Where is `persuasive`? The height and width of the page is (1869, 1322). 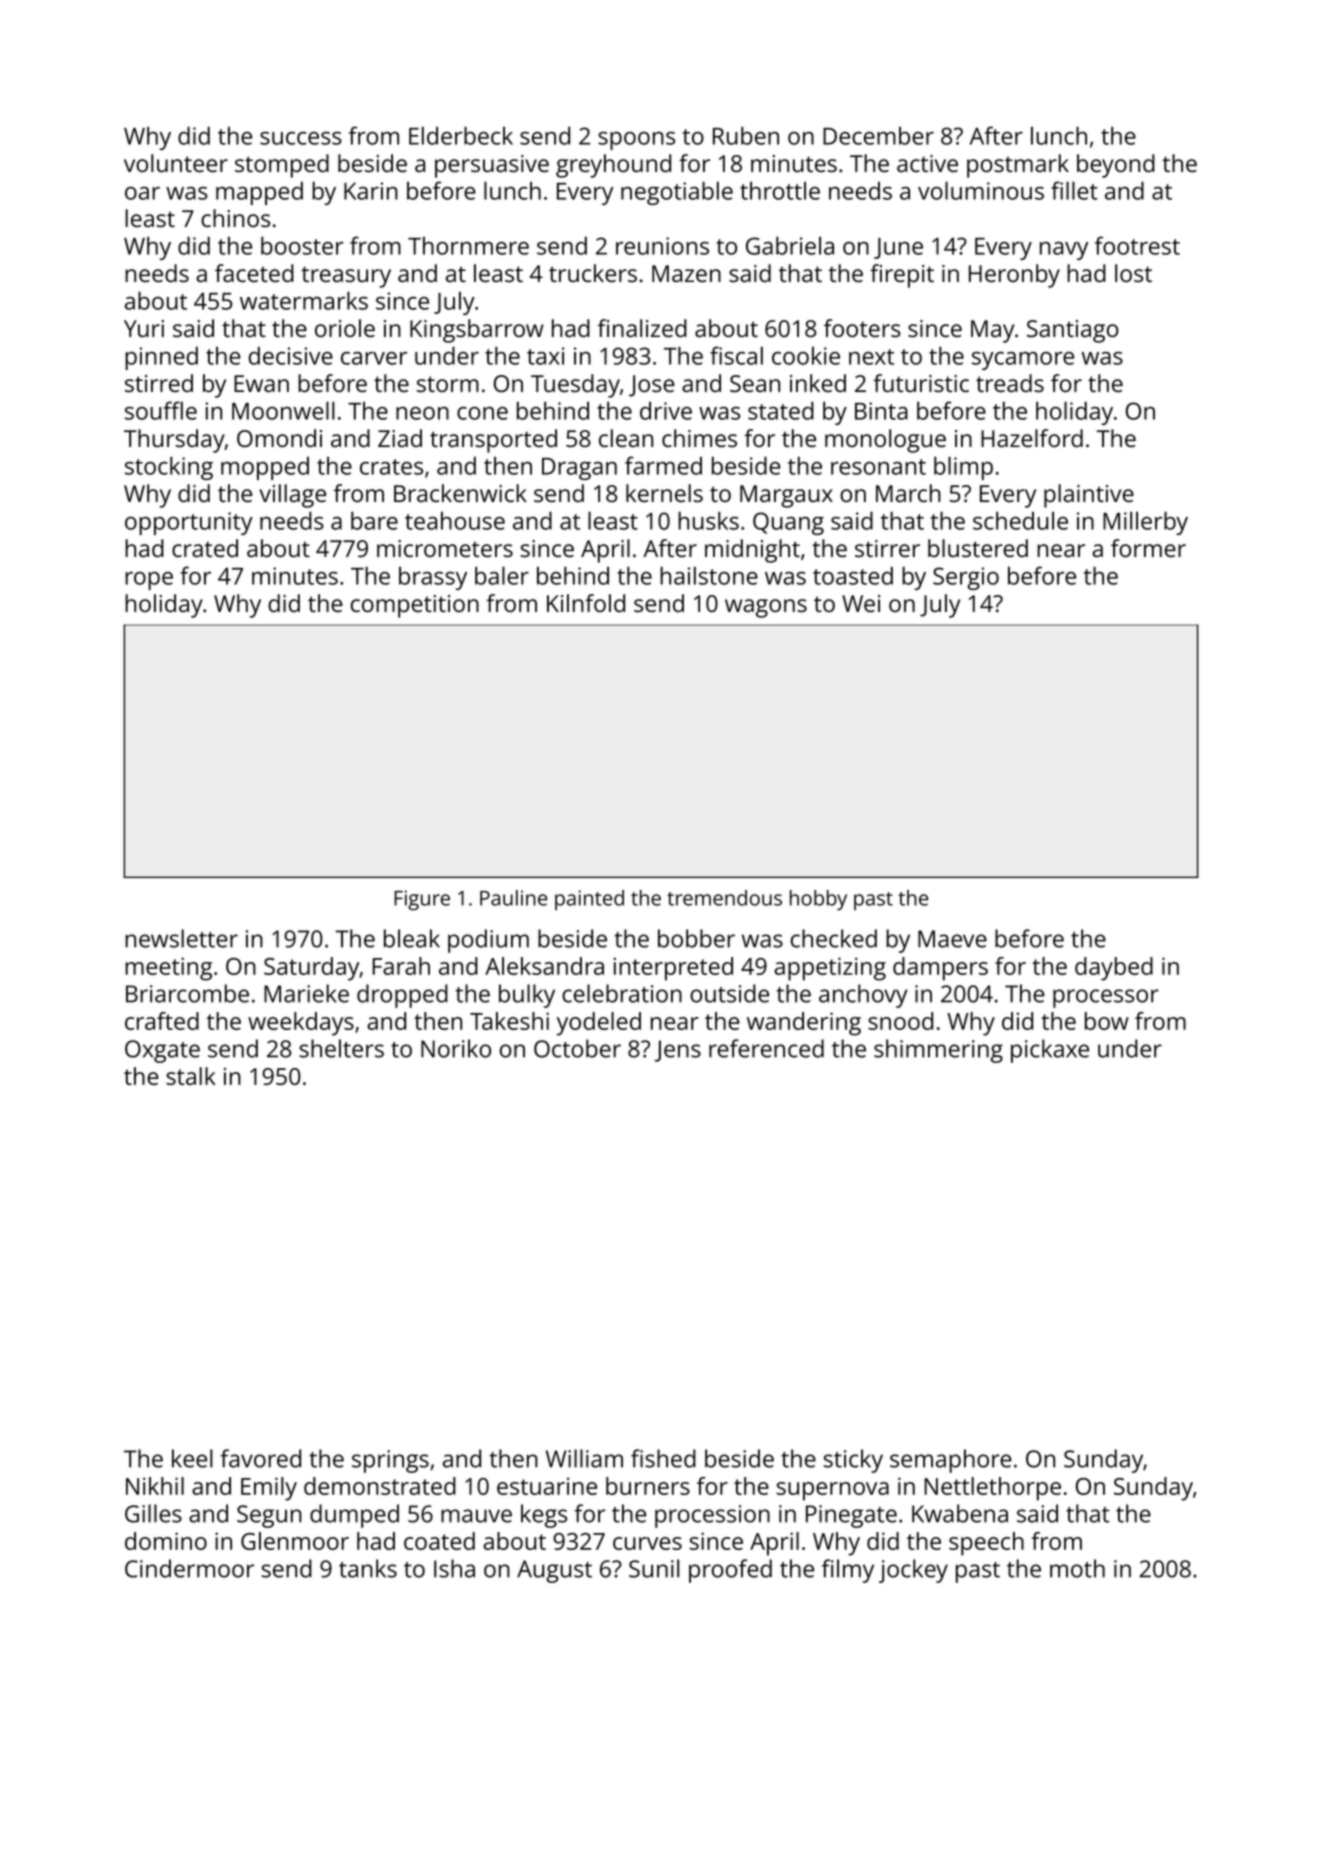
persuasive is located at coordinates (492, 166).
